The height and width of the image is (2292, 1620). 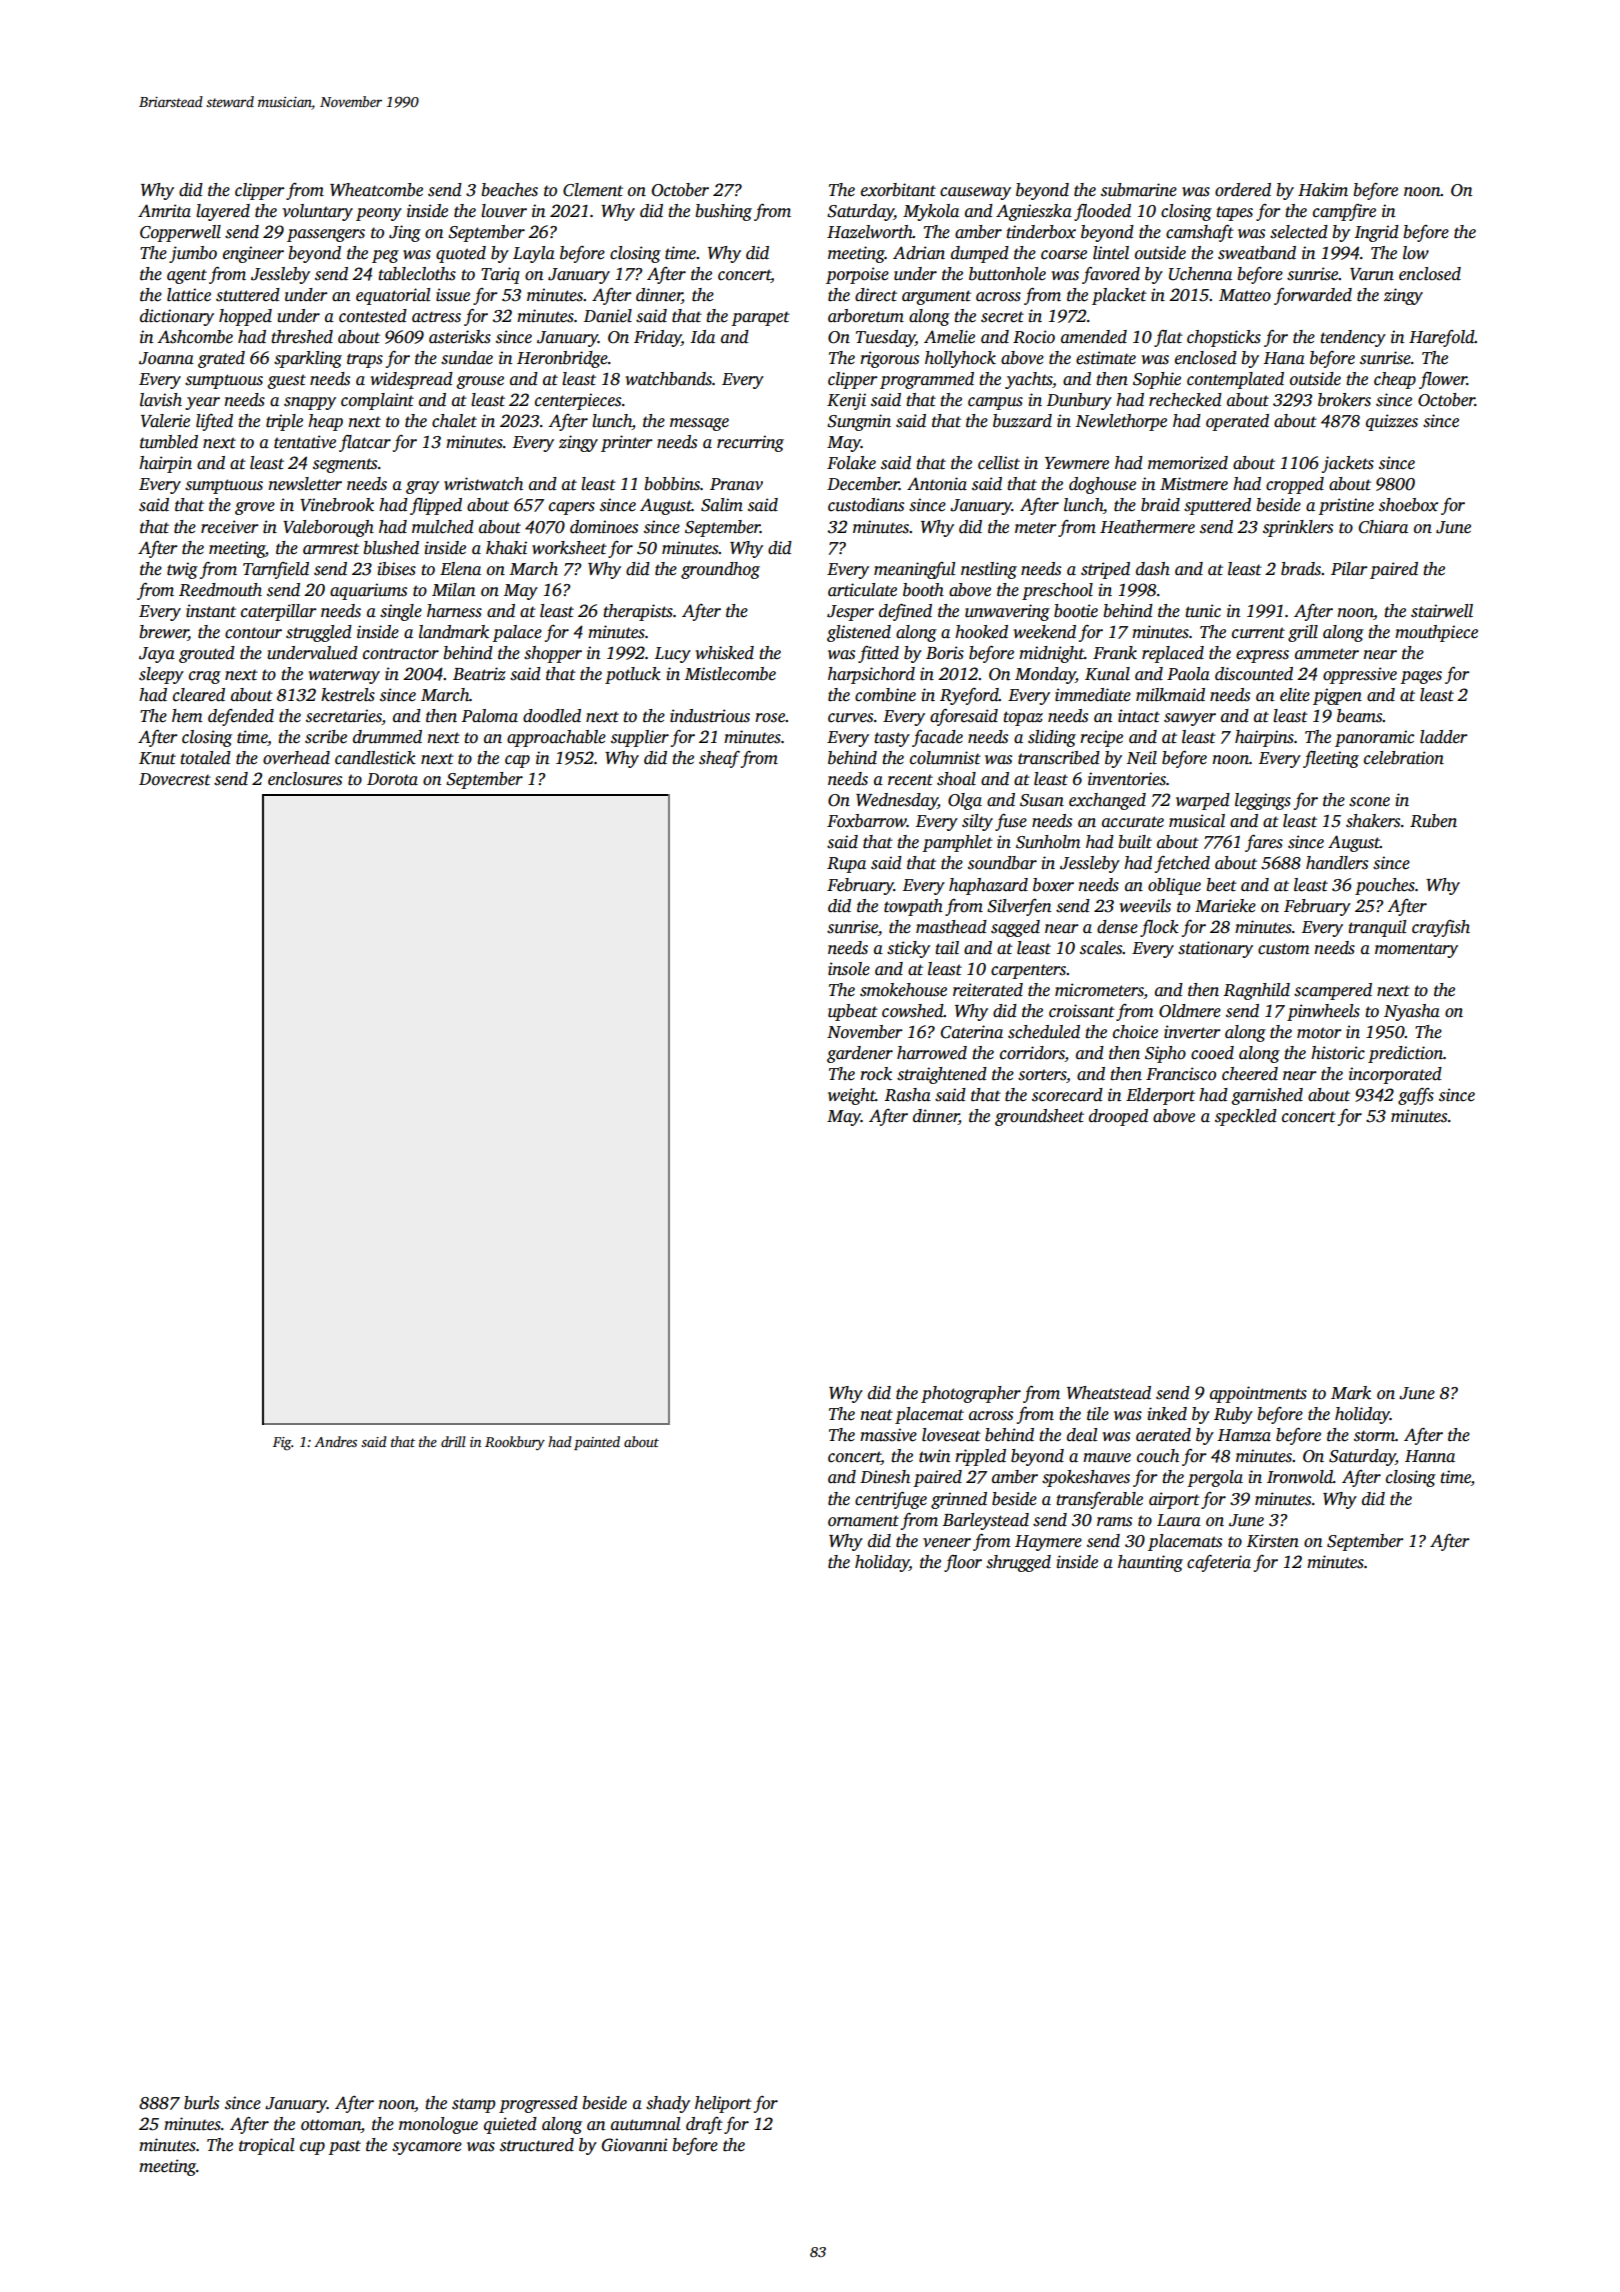 What do you see at coordinates (723, 2104) in the image?
I see `heliport` at bounding box center [723, 2104].
